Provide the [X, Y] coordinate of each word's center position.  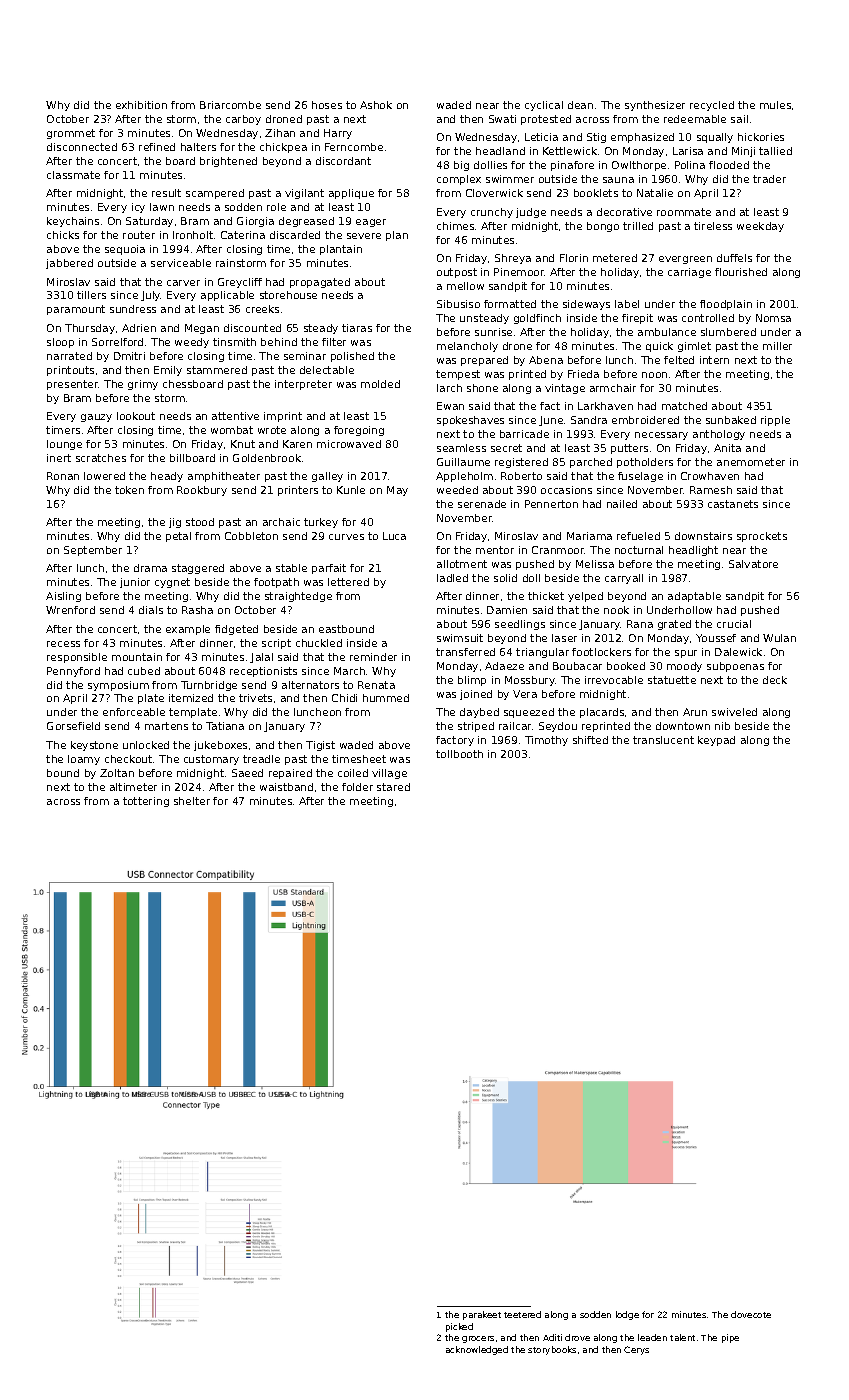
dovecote [751, 1314]
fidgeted [236, 630]
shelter [192, 801]
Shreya [513, 259]
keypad [716, 741]
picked [459, 1327]
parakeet [482, 1315]
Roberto [521, 476]
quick [659, 347]
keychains [73, 222]
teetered [522, 1314]
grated [674, 625]
